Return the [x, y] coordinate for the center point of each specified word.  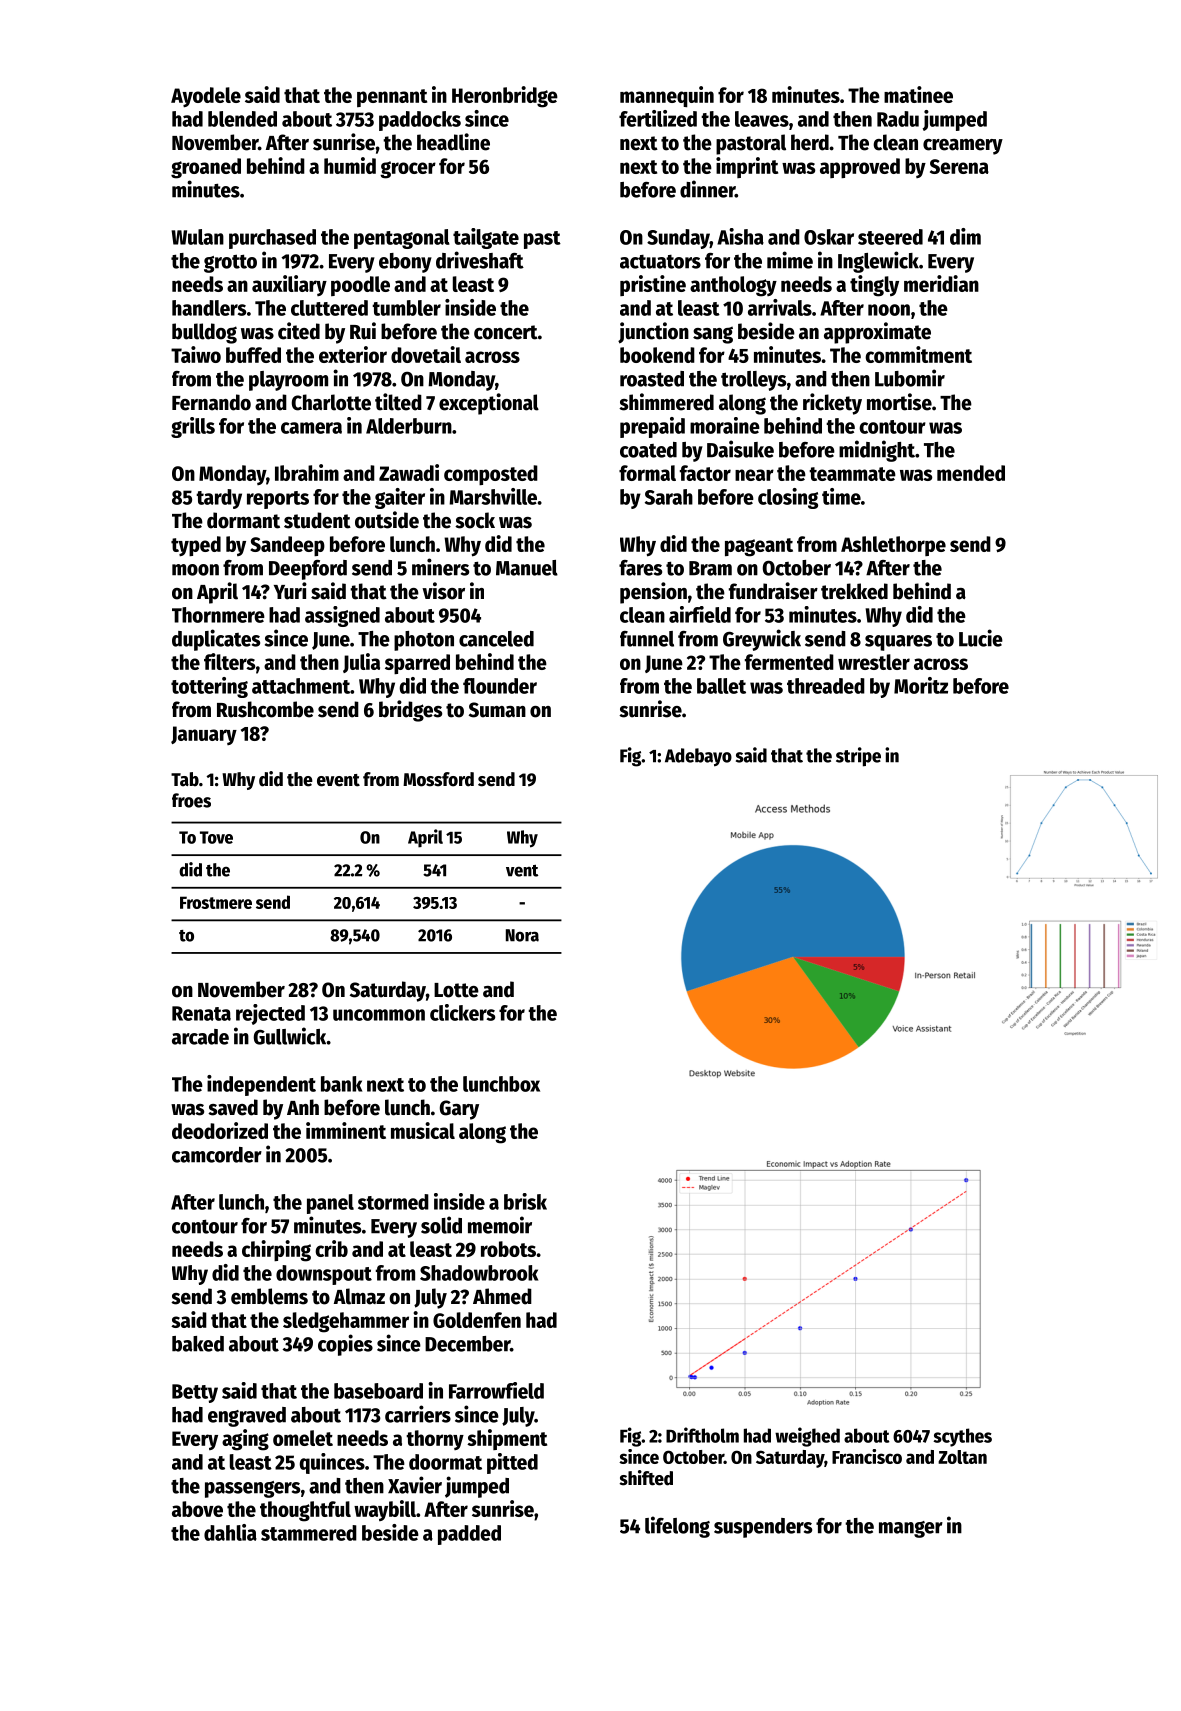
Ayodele [206, 97]
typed [196, 546]
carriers [418, 1414]
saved [233, 1107]
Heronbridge [505, 97]
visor [443, 591]
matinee [918, 94]
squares [898, 643]
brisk [525, 1201]
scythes [962, 1437]
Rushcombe [265, 709]
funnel [647, 639]
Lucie [981, 638]
